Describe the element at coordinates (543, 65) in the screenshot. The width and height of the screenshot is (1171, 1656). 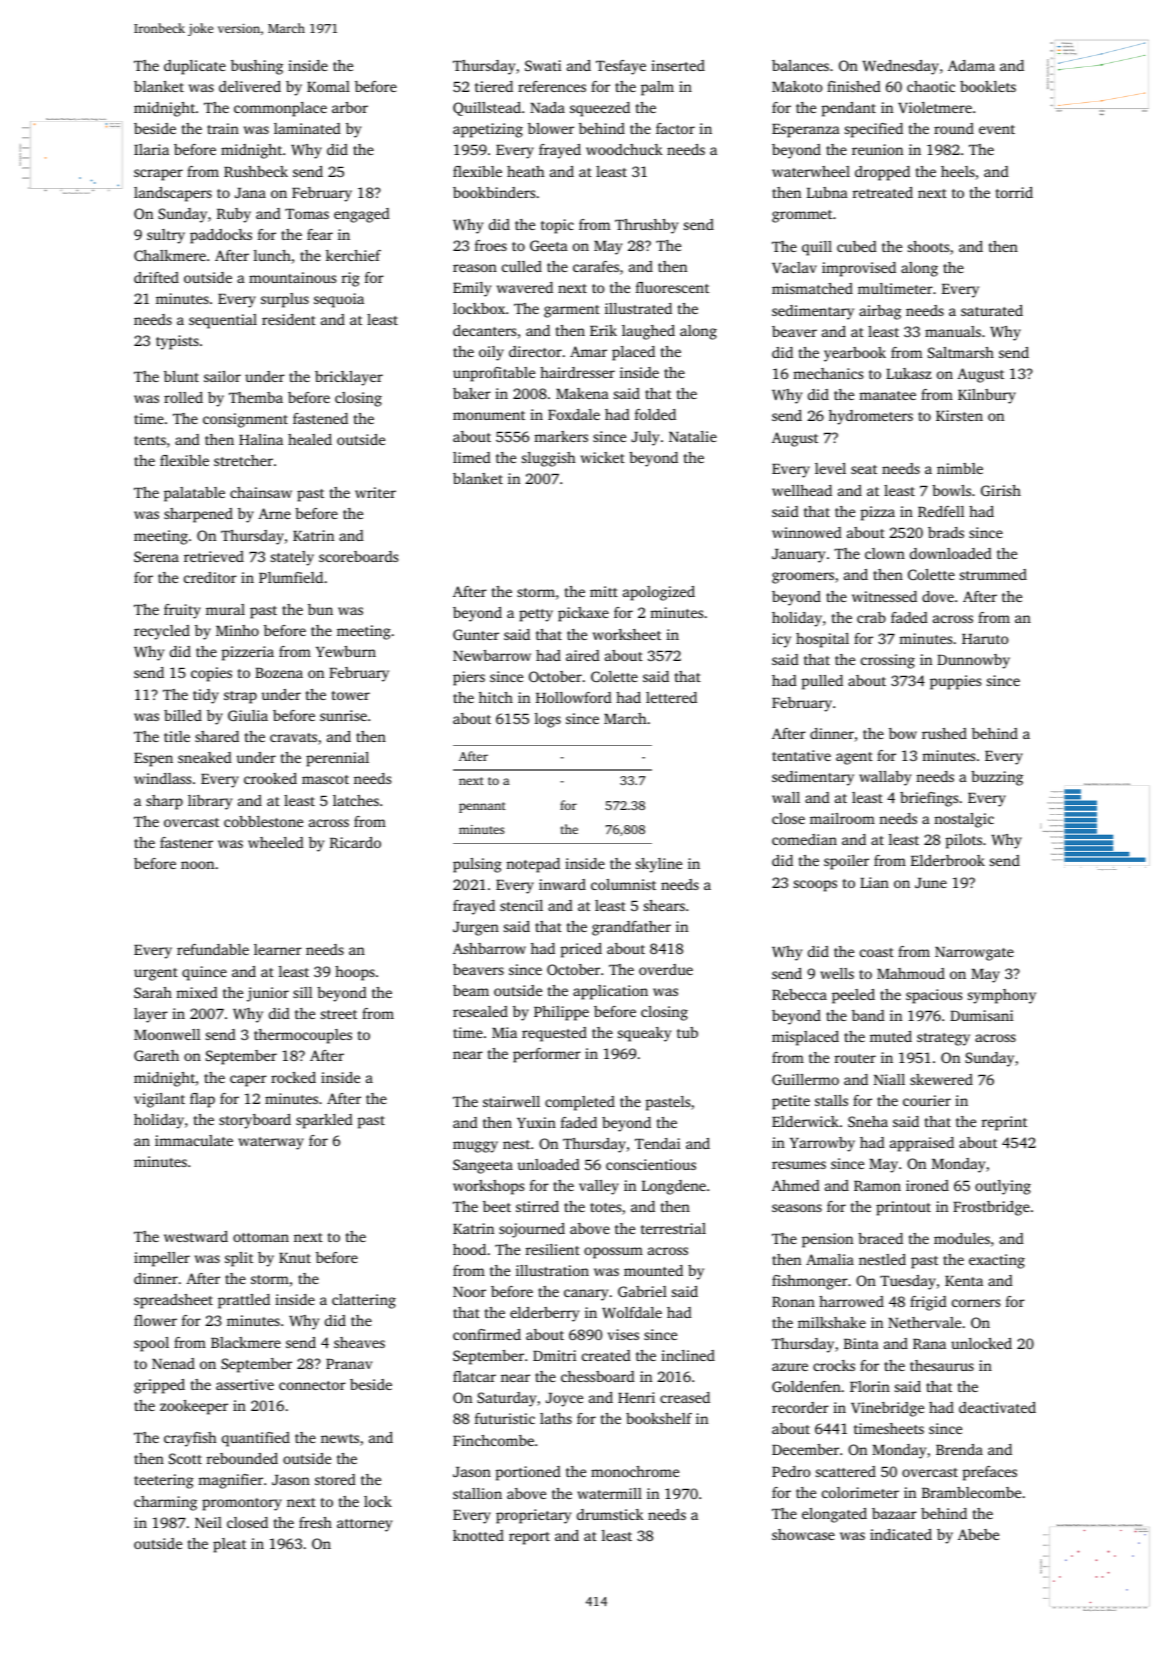
I see `Swati` at that location.
